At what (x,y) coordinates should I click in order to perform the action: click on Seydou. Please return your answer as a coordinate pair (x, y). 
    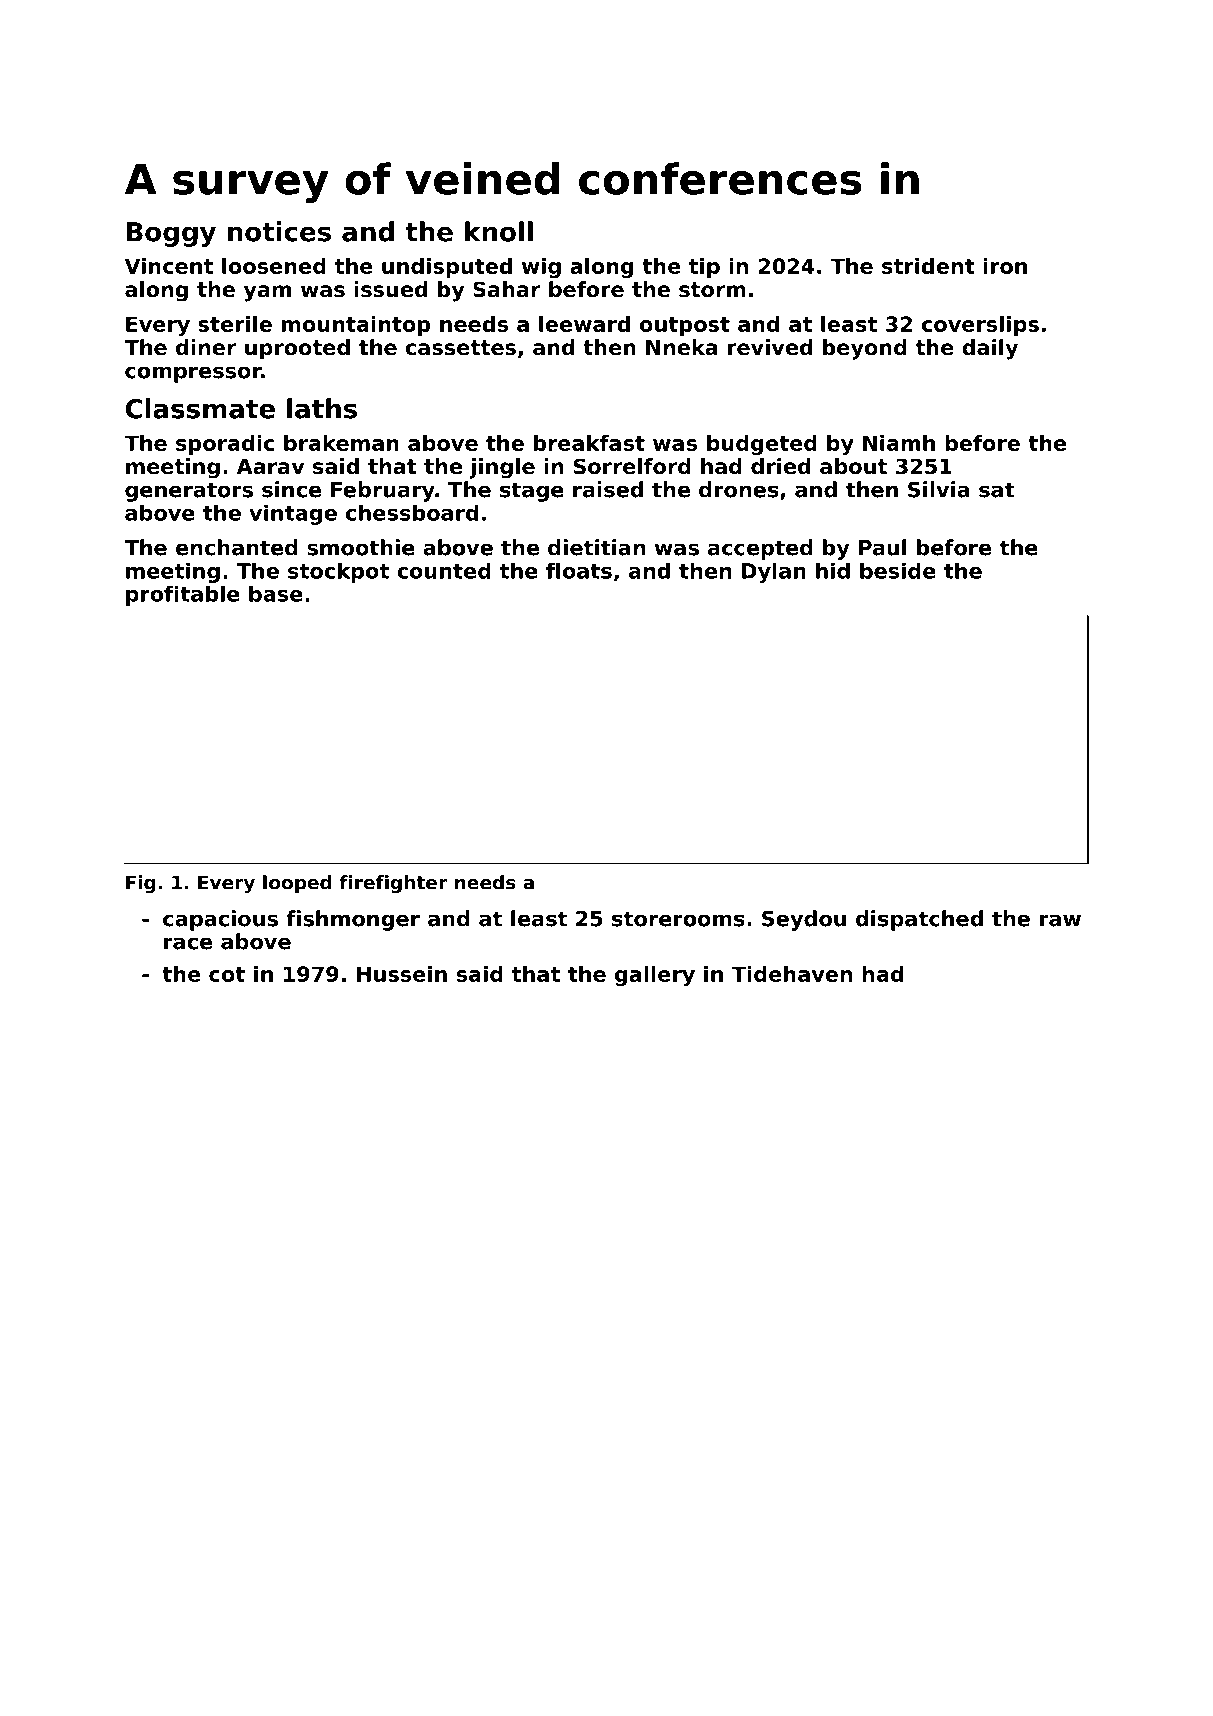
    Looking at the image, I should click on (804, 920).
